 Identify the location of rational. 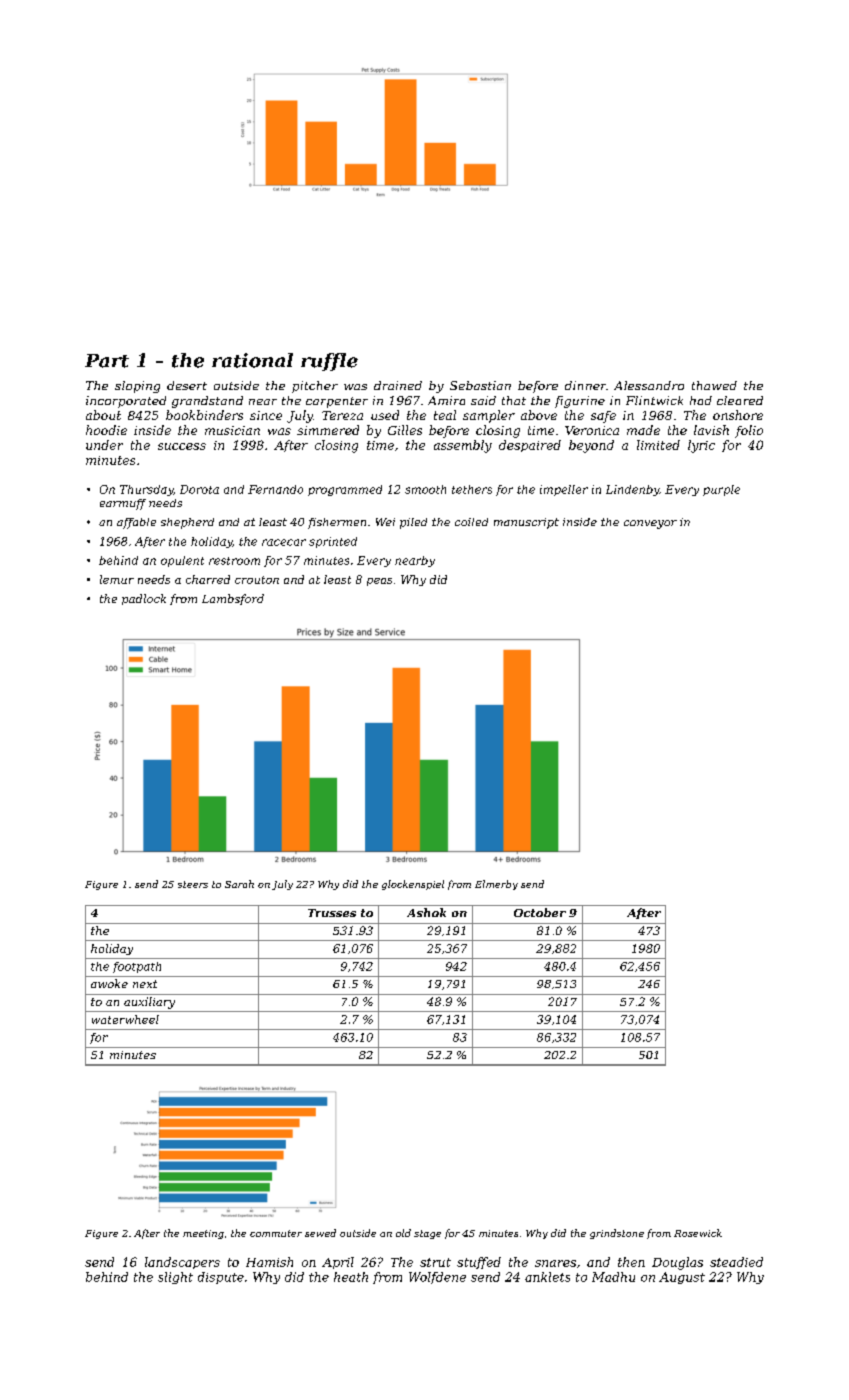
(252, 360).
